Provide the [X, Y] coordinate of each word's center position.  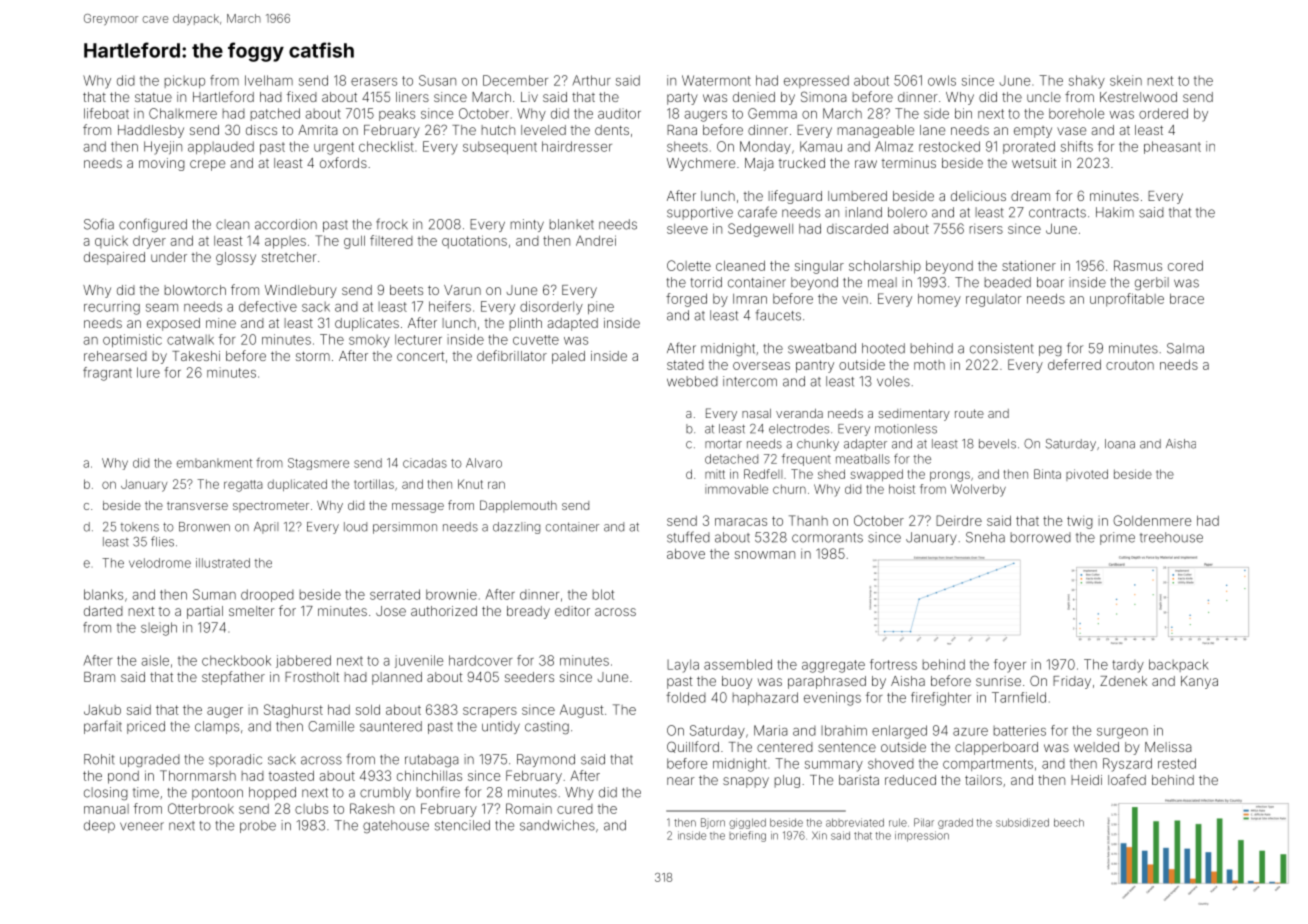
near [681, 781]
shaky [1087, 82]
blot [603, 594]
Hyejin [163, 148]
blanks [103, 594]
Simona [824, 96]
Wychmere [701, 164]
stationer [1029, 265]
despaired [114, 258]
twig [1080, 522]
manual [106, 809]
